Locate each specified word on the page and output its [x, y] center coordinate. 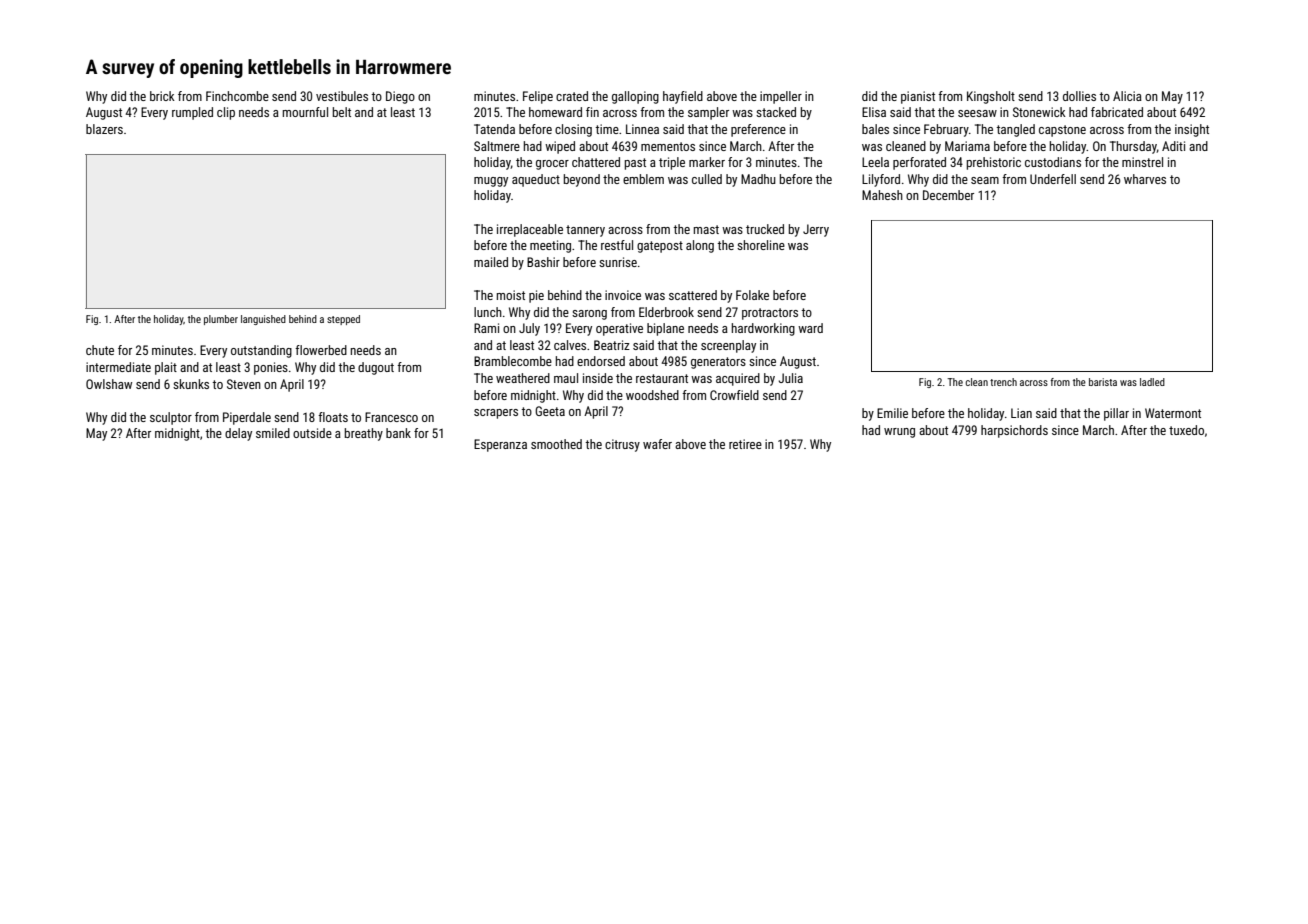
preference [758, 130]
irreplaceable [530, 230]
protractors [770, 314]
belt [342, 112]
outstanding [261, 351]
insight [1192, 130]
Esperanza [500, 445]
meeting [550, 246]
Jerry [816, 230]
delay [238, 434]
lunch [488, 312]
